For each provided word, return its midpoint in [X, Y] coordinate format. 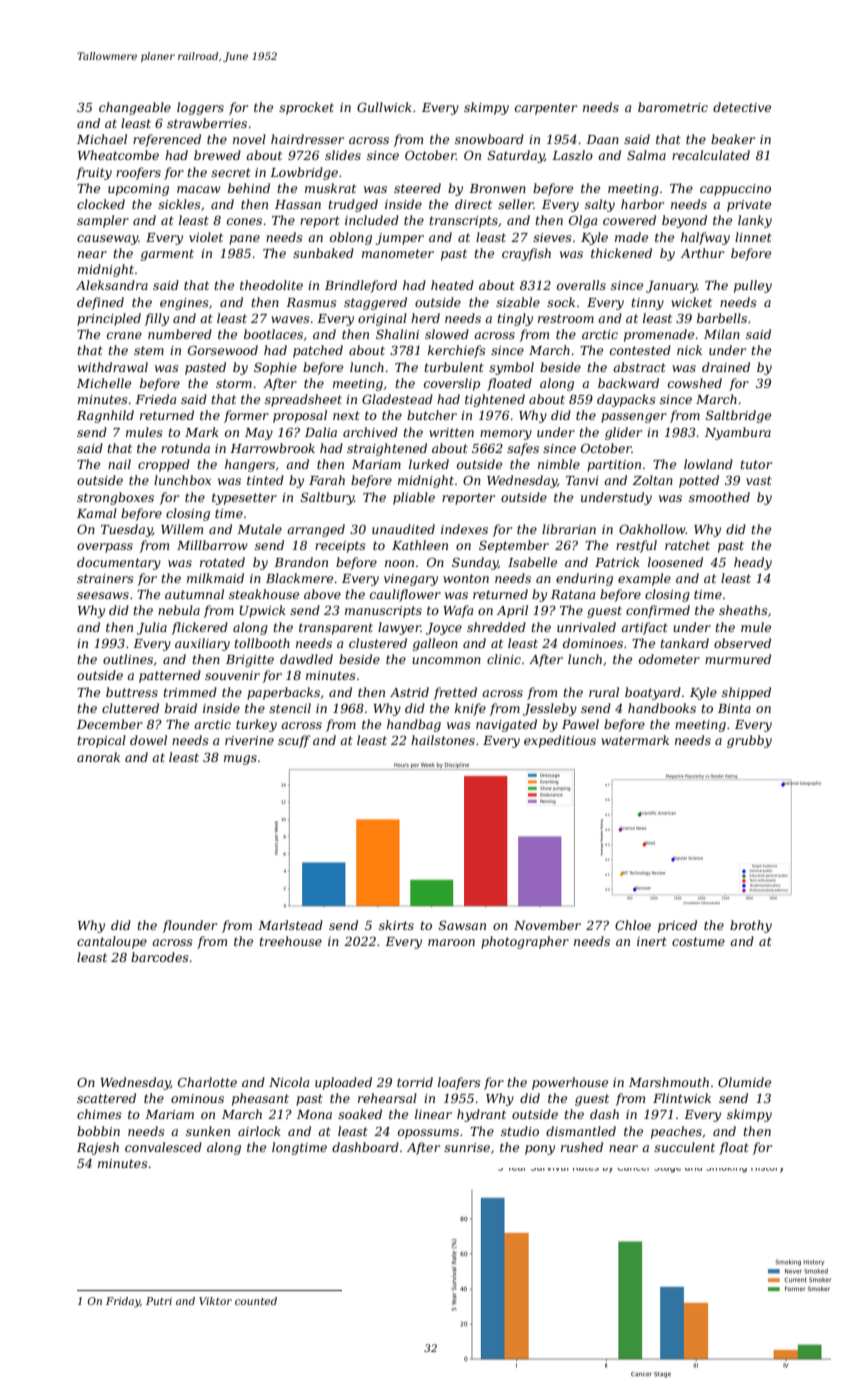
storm [234, 383]
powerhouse [570, 1083]
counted [256, 1301]
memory [506, 435]
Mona [314, 1114]
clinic [504, 659]
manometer [398, 253]
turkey [256, 725]
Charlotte [207, 1082]
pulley [753, 286]
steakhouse [264, 594]
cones [244, 221]
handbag [414, 725]
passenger [634, 418]
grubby [749, 741]
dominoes [593, 643]
